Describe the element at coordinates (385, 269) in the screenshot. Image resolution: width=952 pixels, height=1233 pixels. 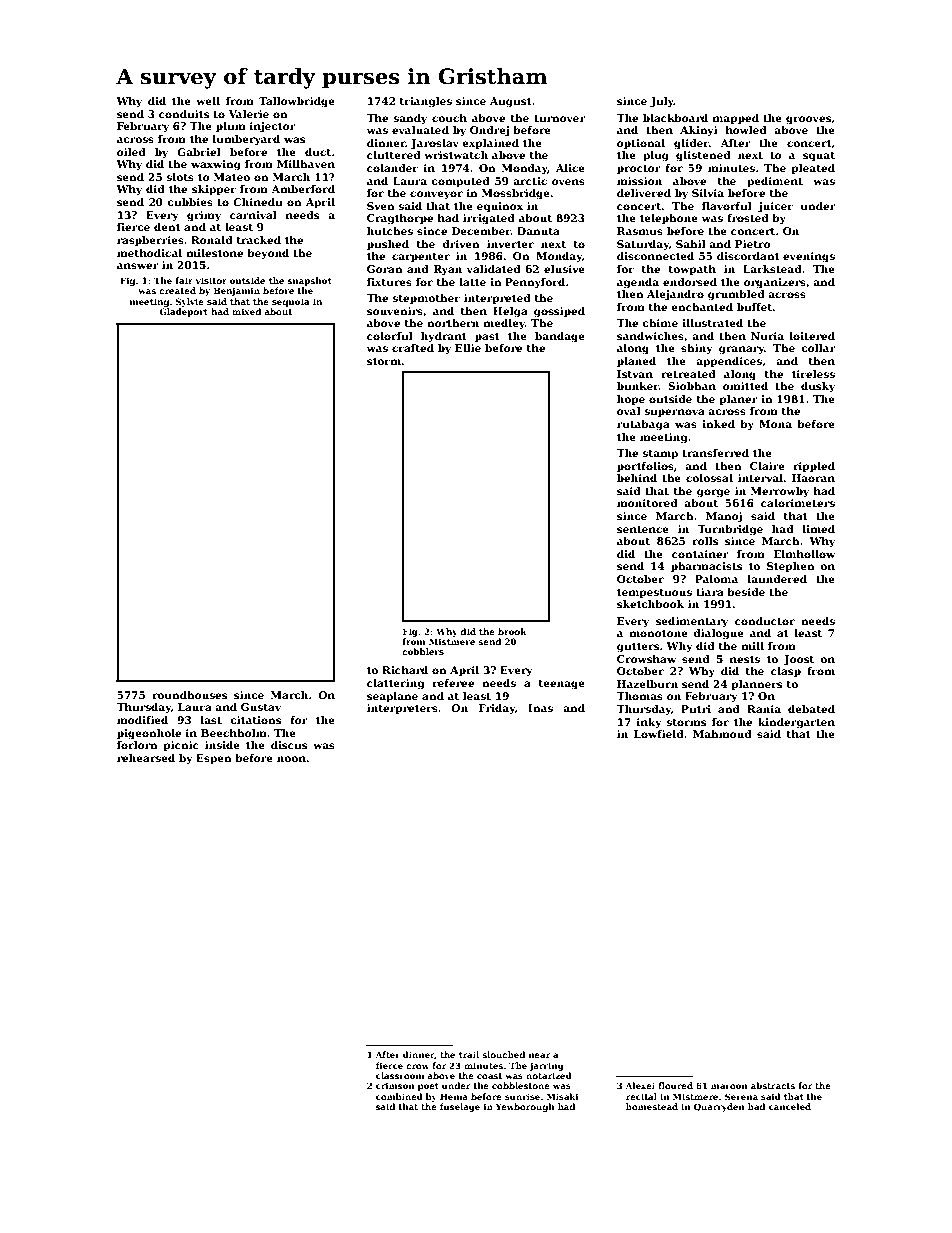
I see `Goran` at that location.
